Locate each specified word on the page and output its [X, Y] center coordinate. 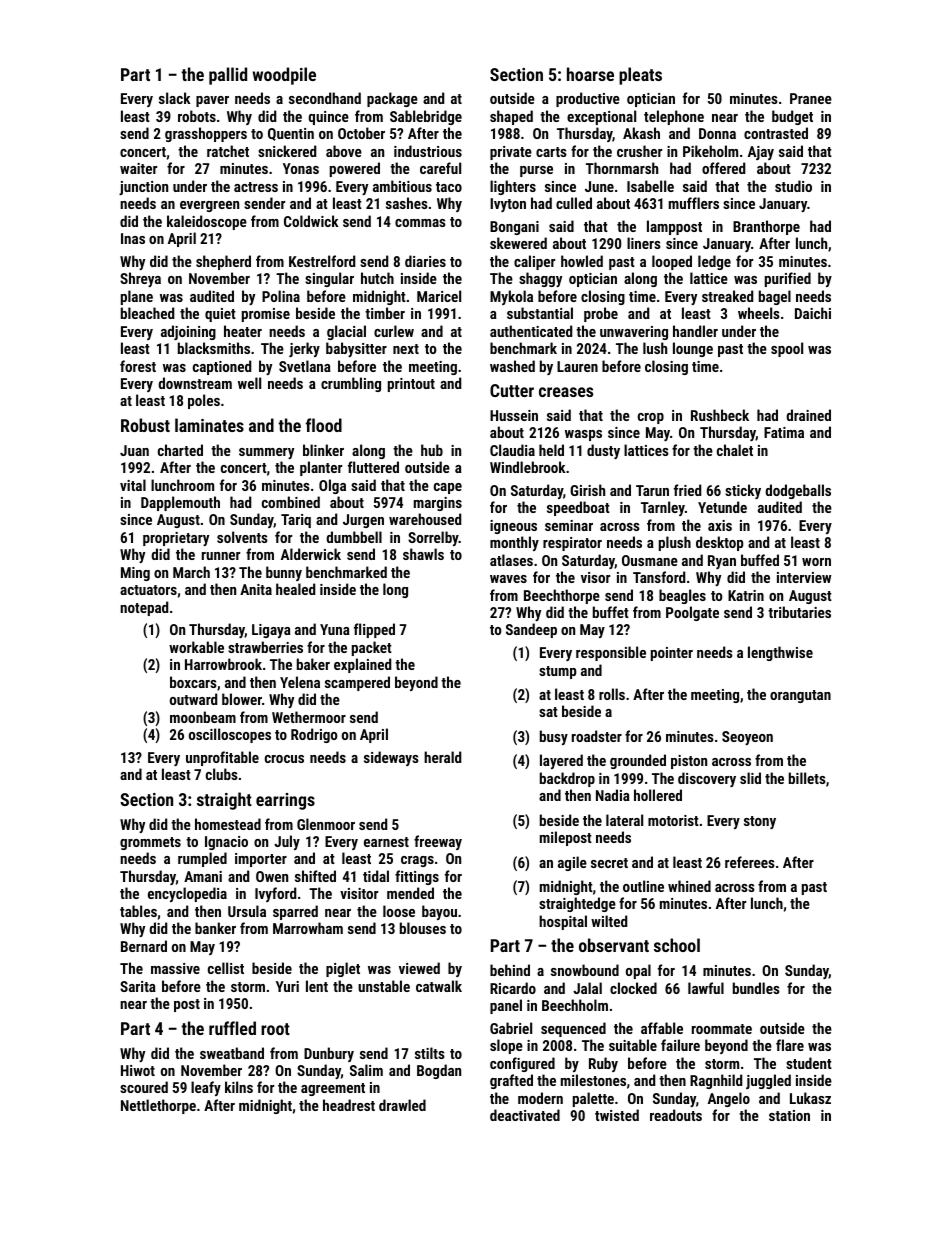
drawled [402, 1105]
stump [557, 672]
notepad [144, 608]
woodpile [284, 76]
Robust [145, 425]
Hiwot [138, 1070]
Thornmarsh [622, 168]
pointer [672, 654]
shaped [511, 117]
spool [787, 349]
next [406, 349]
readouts [676, 1115]
